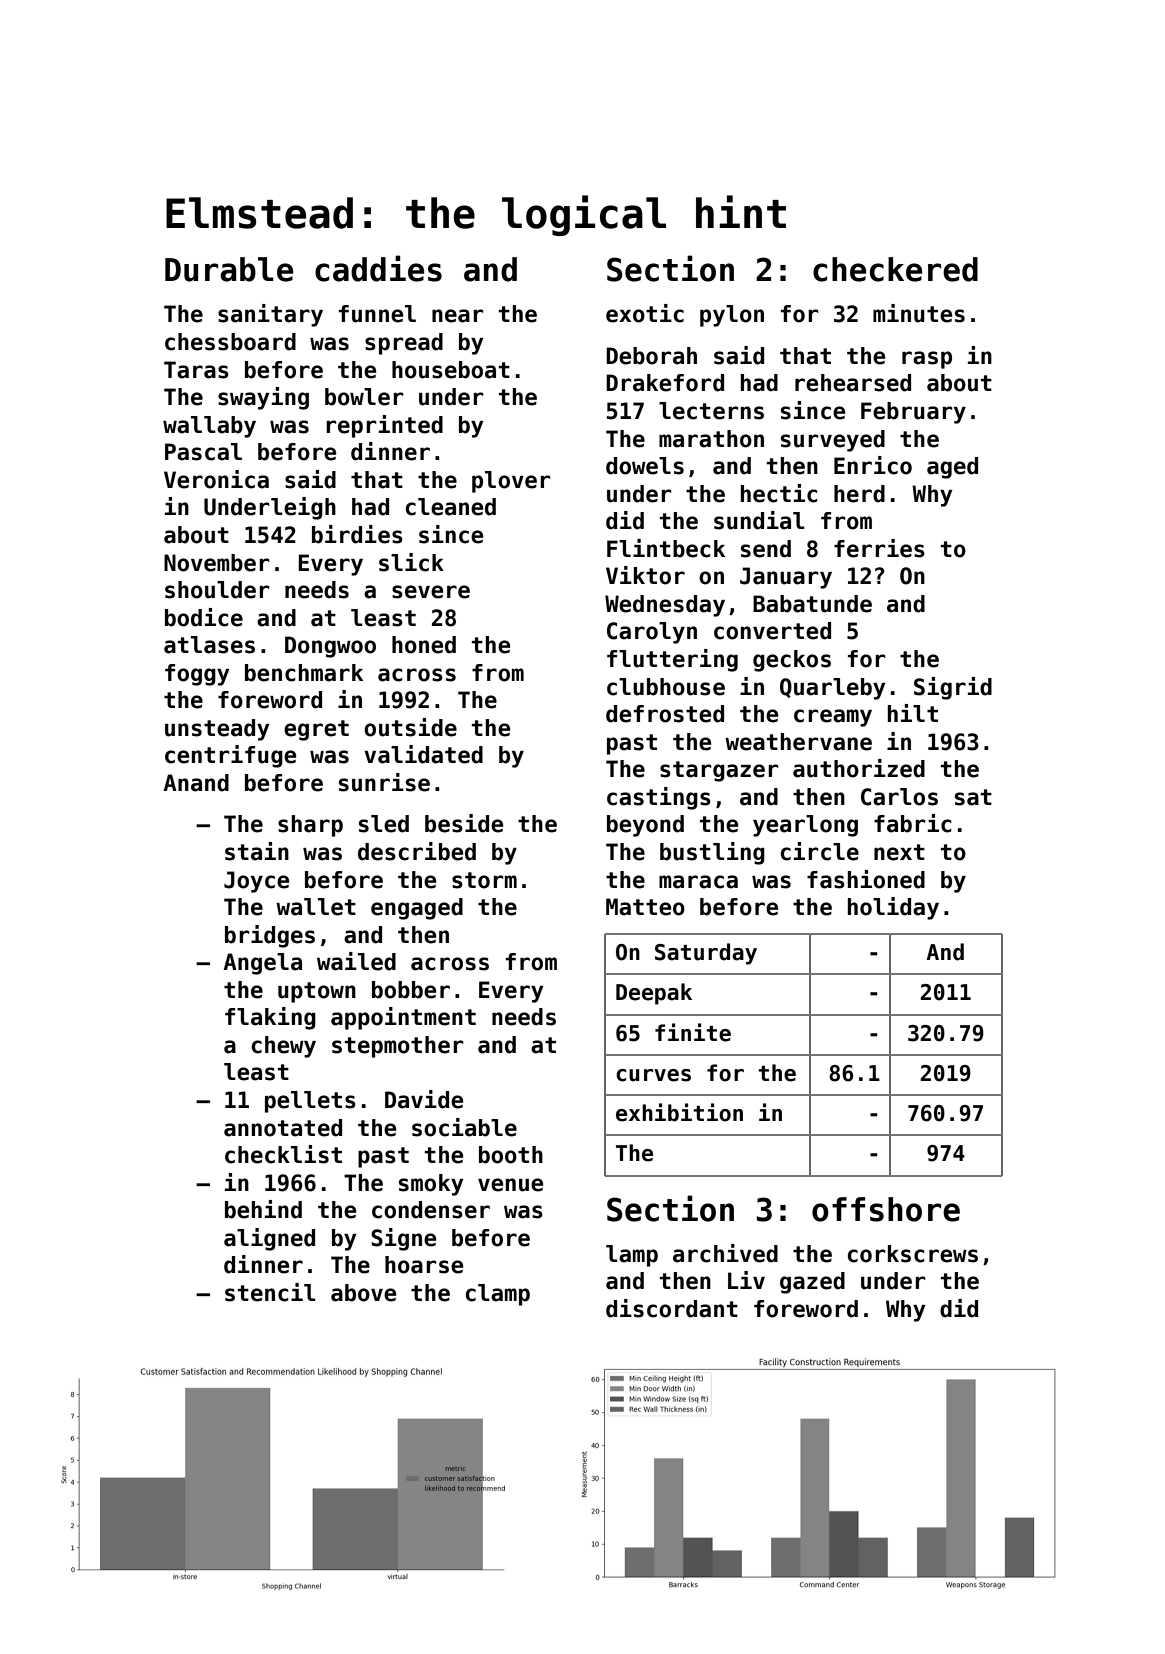  I want to click on Viktor, so click(645, 575).
